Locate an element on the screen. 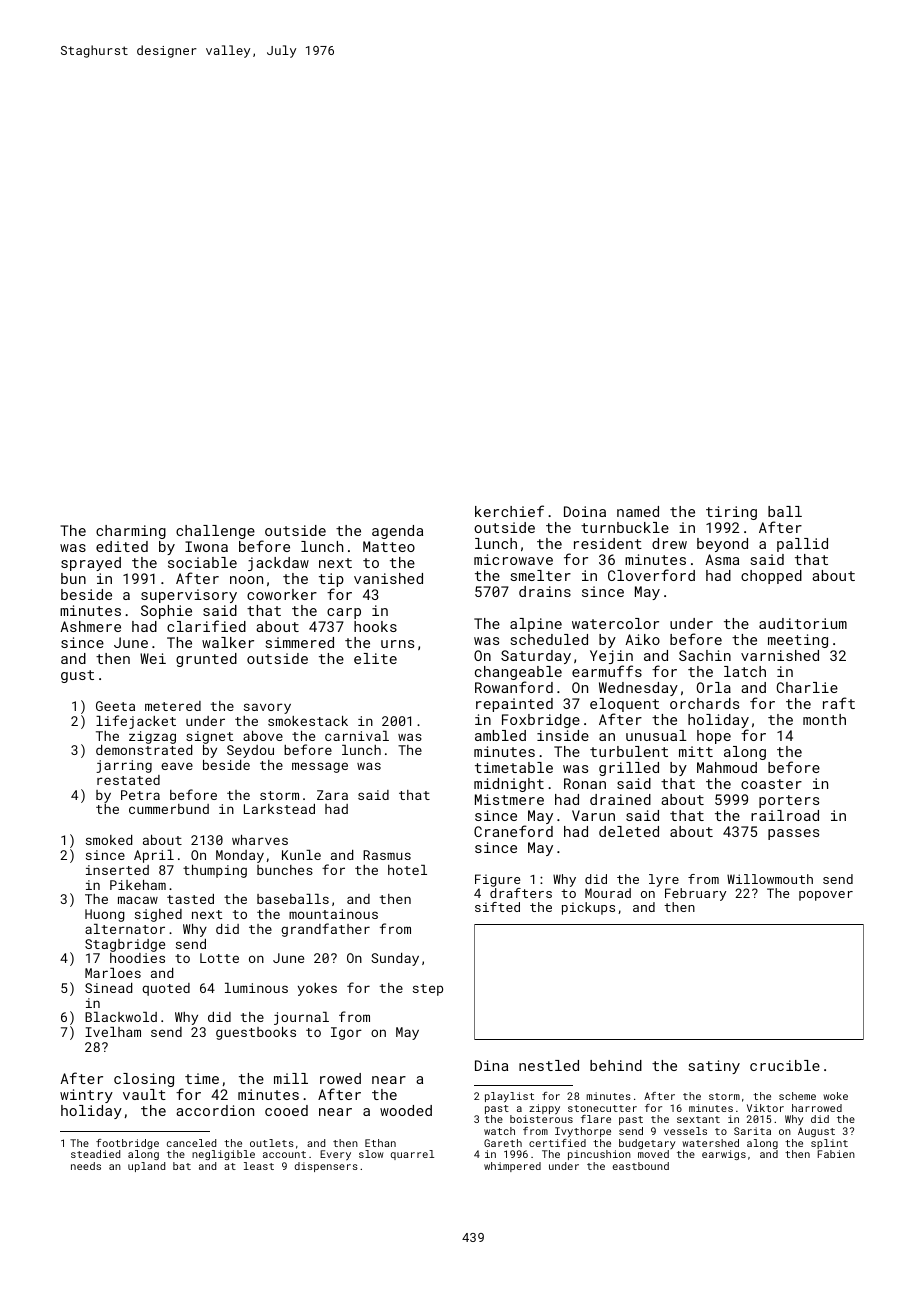  message is located at coordinates (320, 767).
